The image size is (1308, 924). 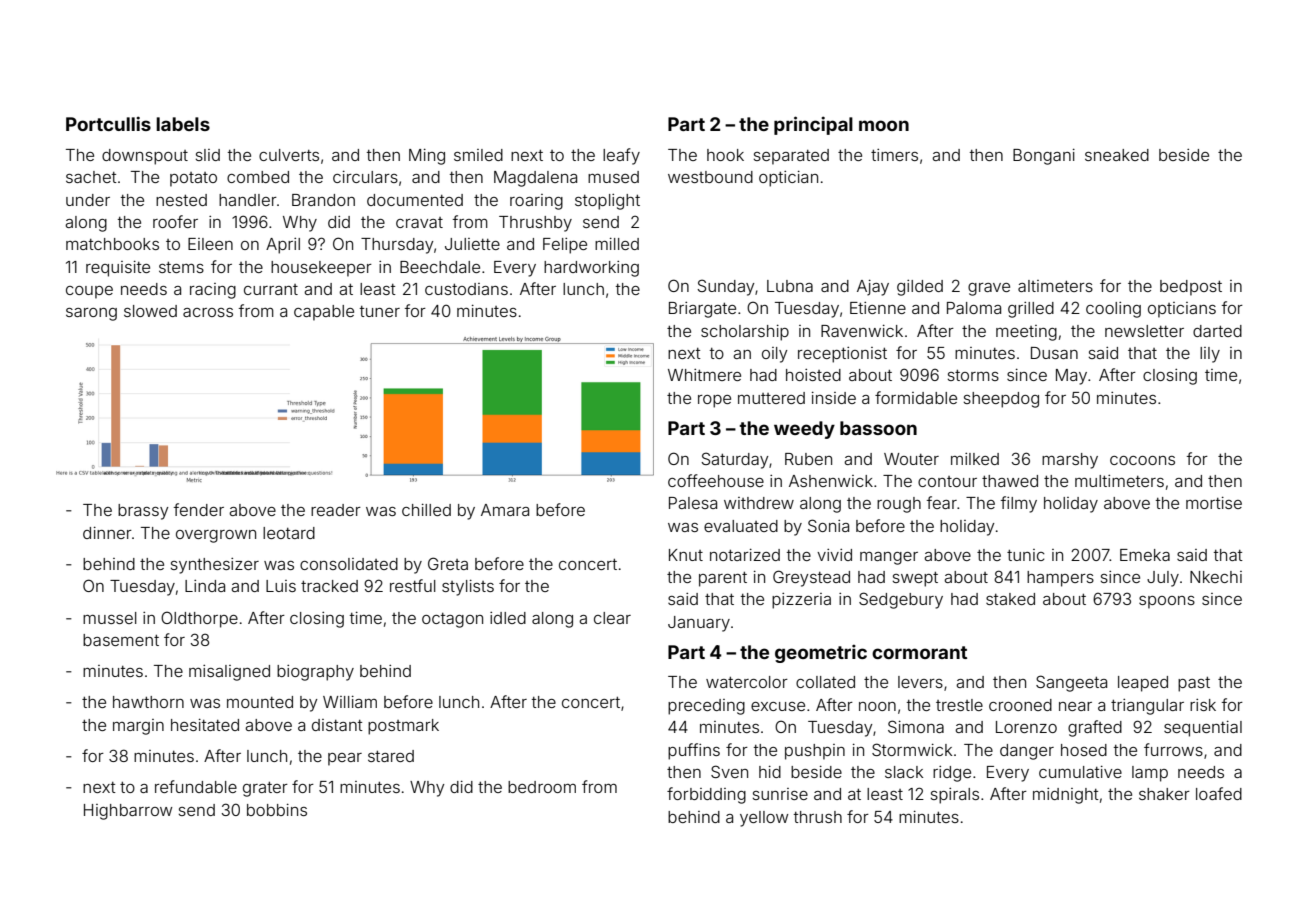 I want to click on bobbins, so click(x=277, y=810).
